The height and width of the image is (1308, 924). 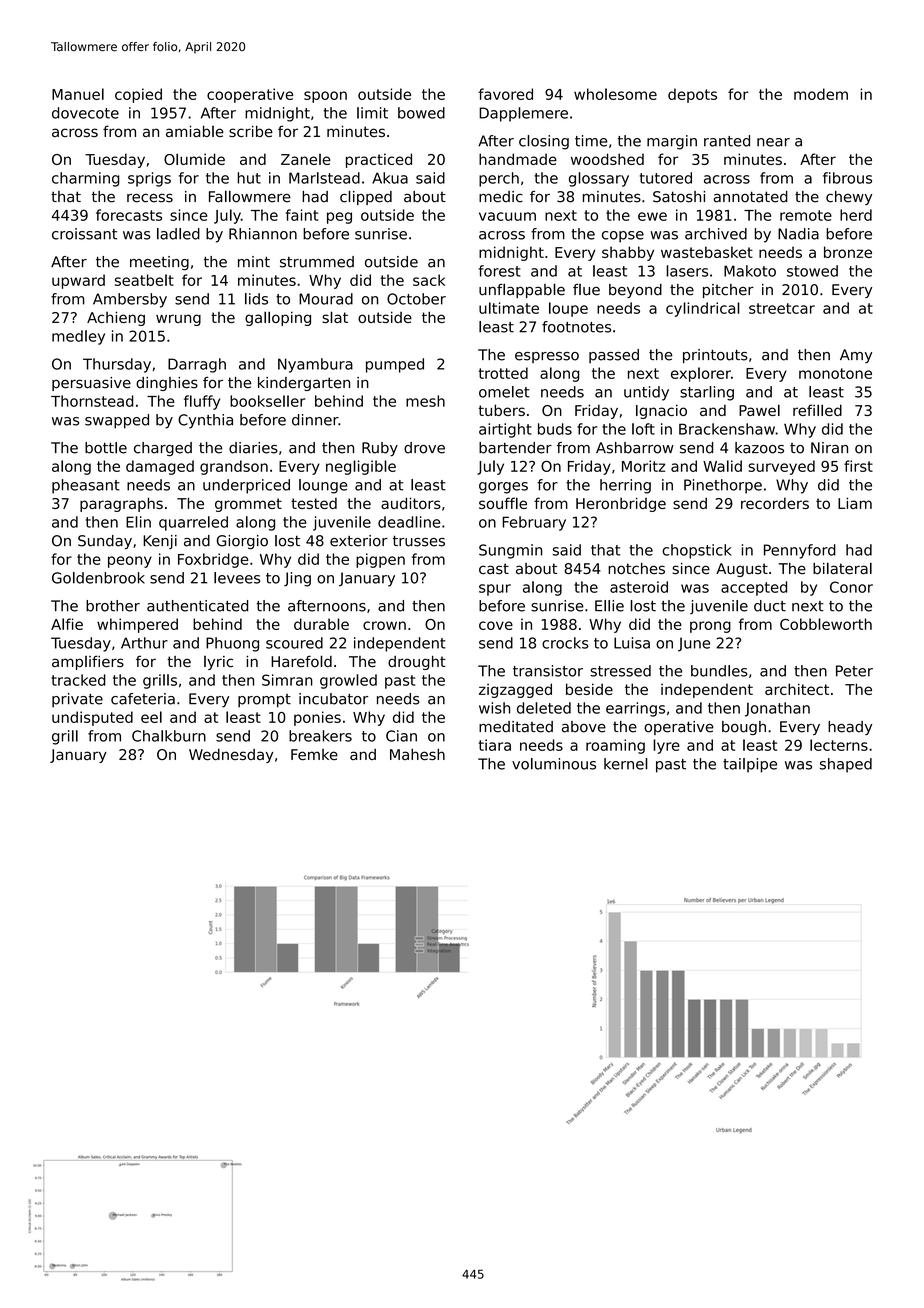 What do you see at coordinates (505, 94) in the image?
I see `favored` at bounding box center [505, 94].
